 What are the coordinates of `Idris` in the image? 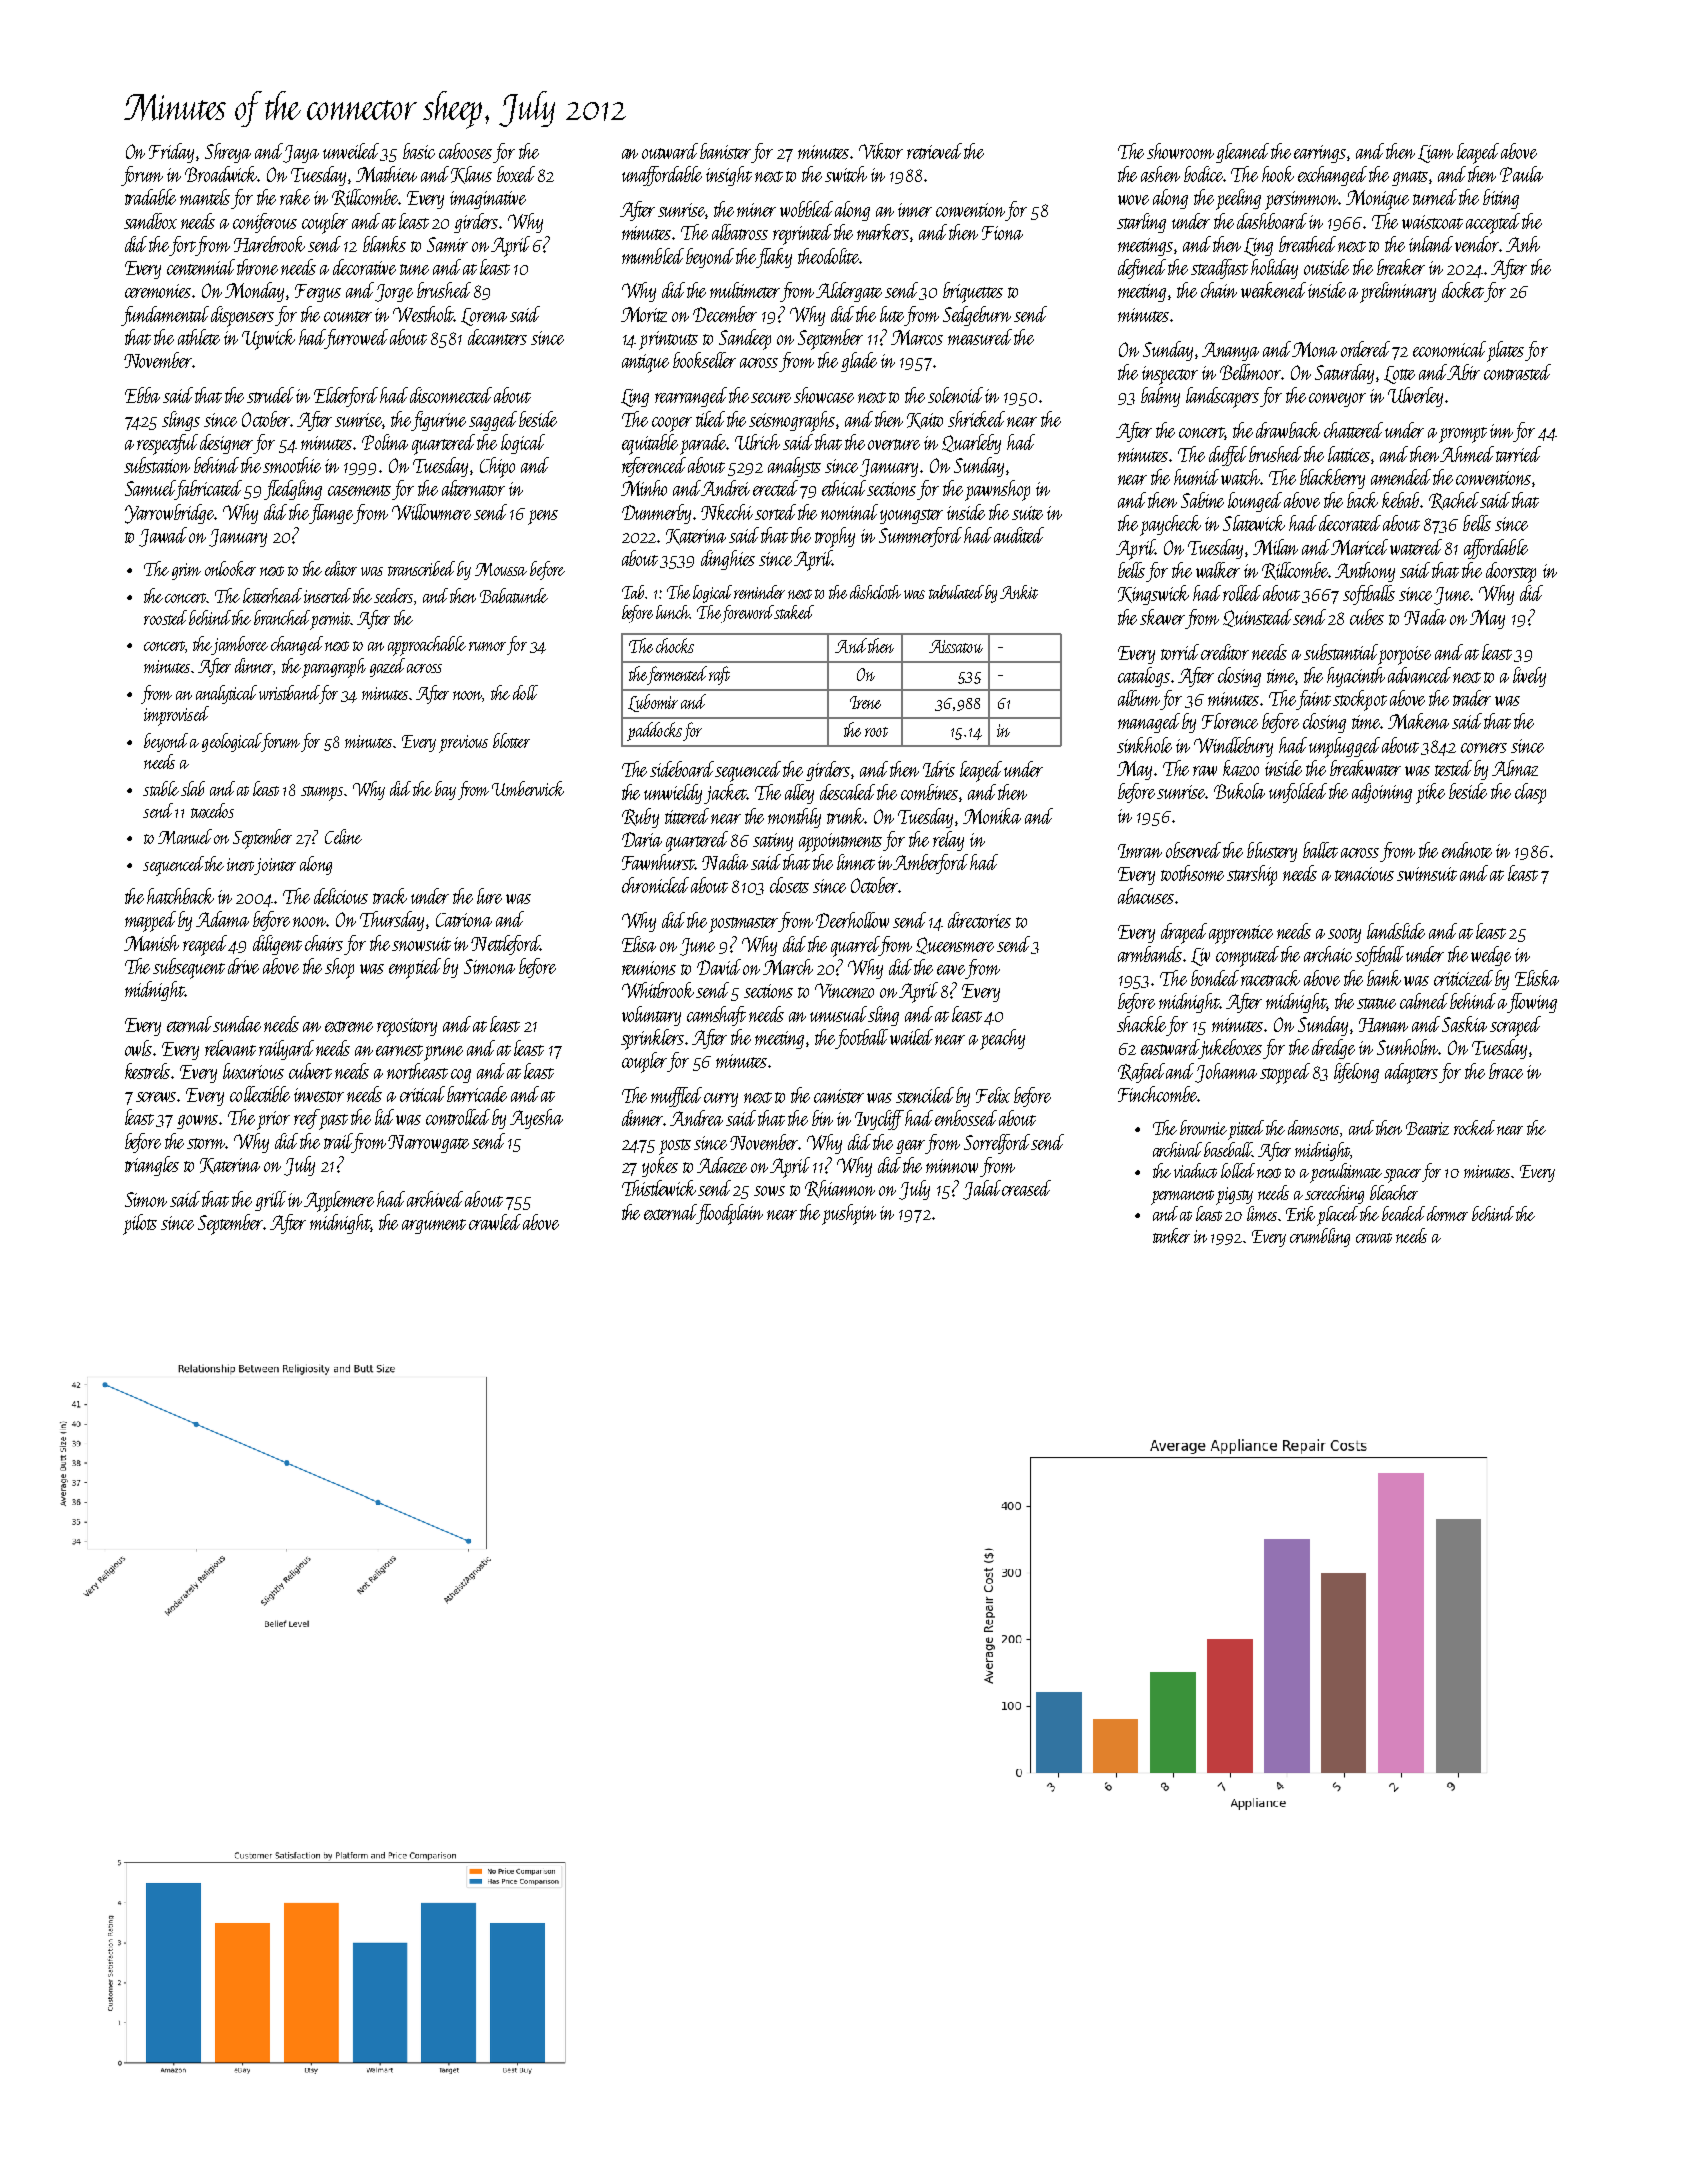 It's located at (939, 769).
